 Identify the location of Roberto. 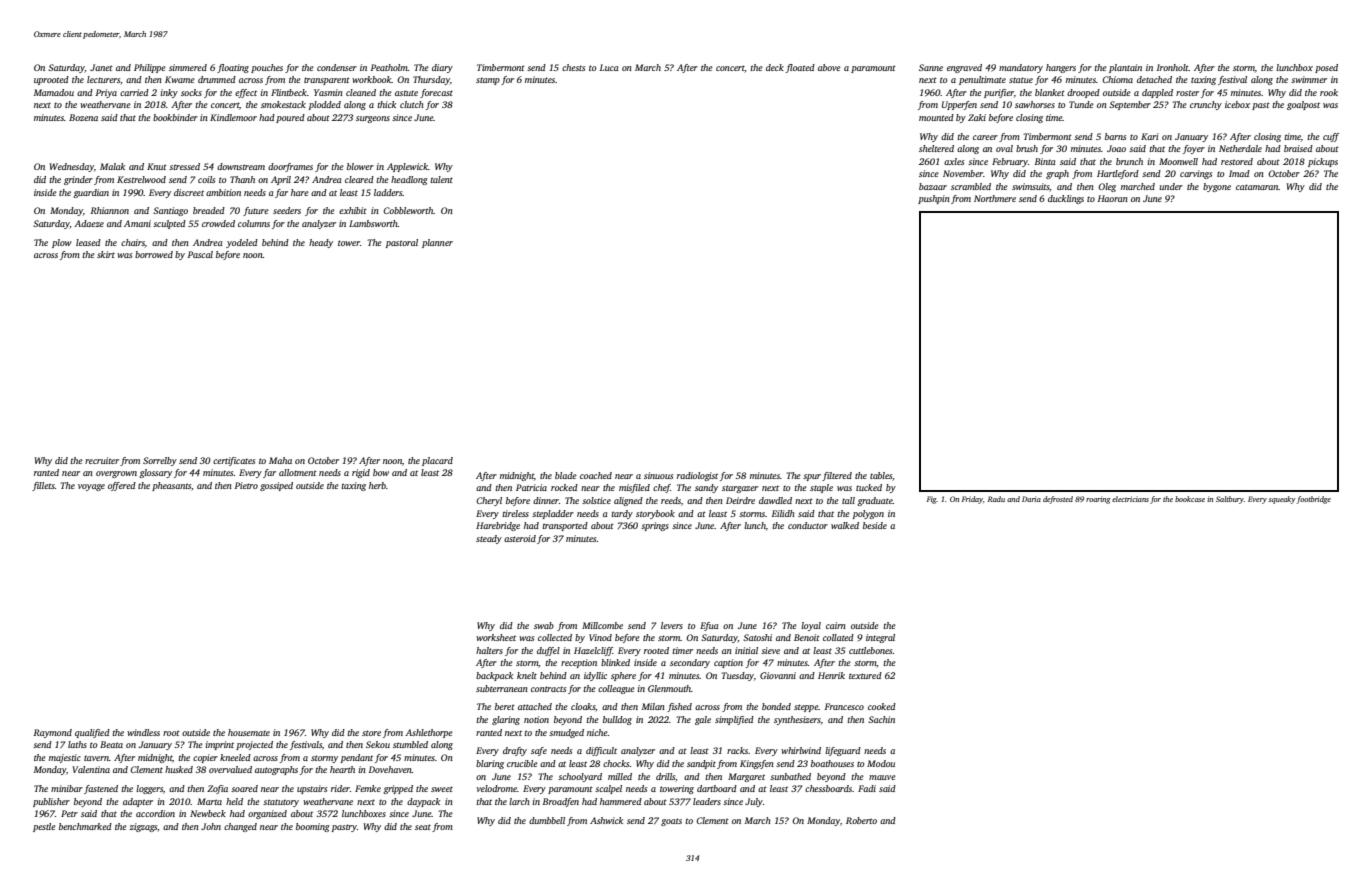
(861, 820).
